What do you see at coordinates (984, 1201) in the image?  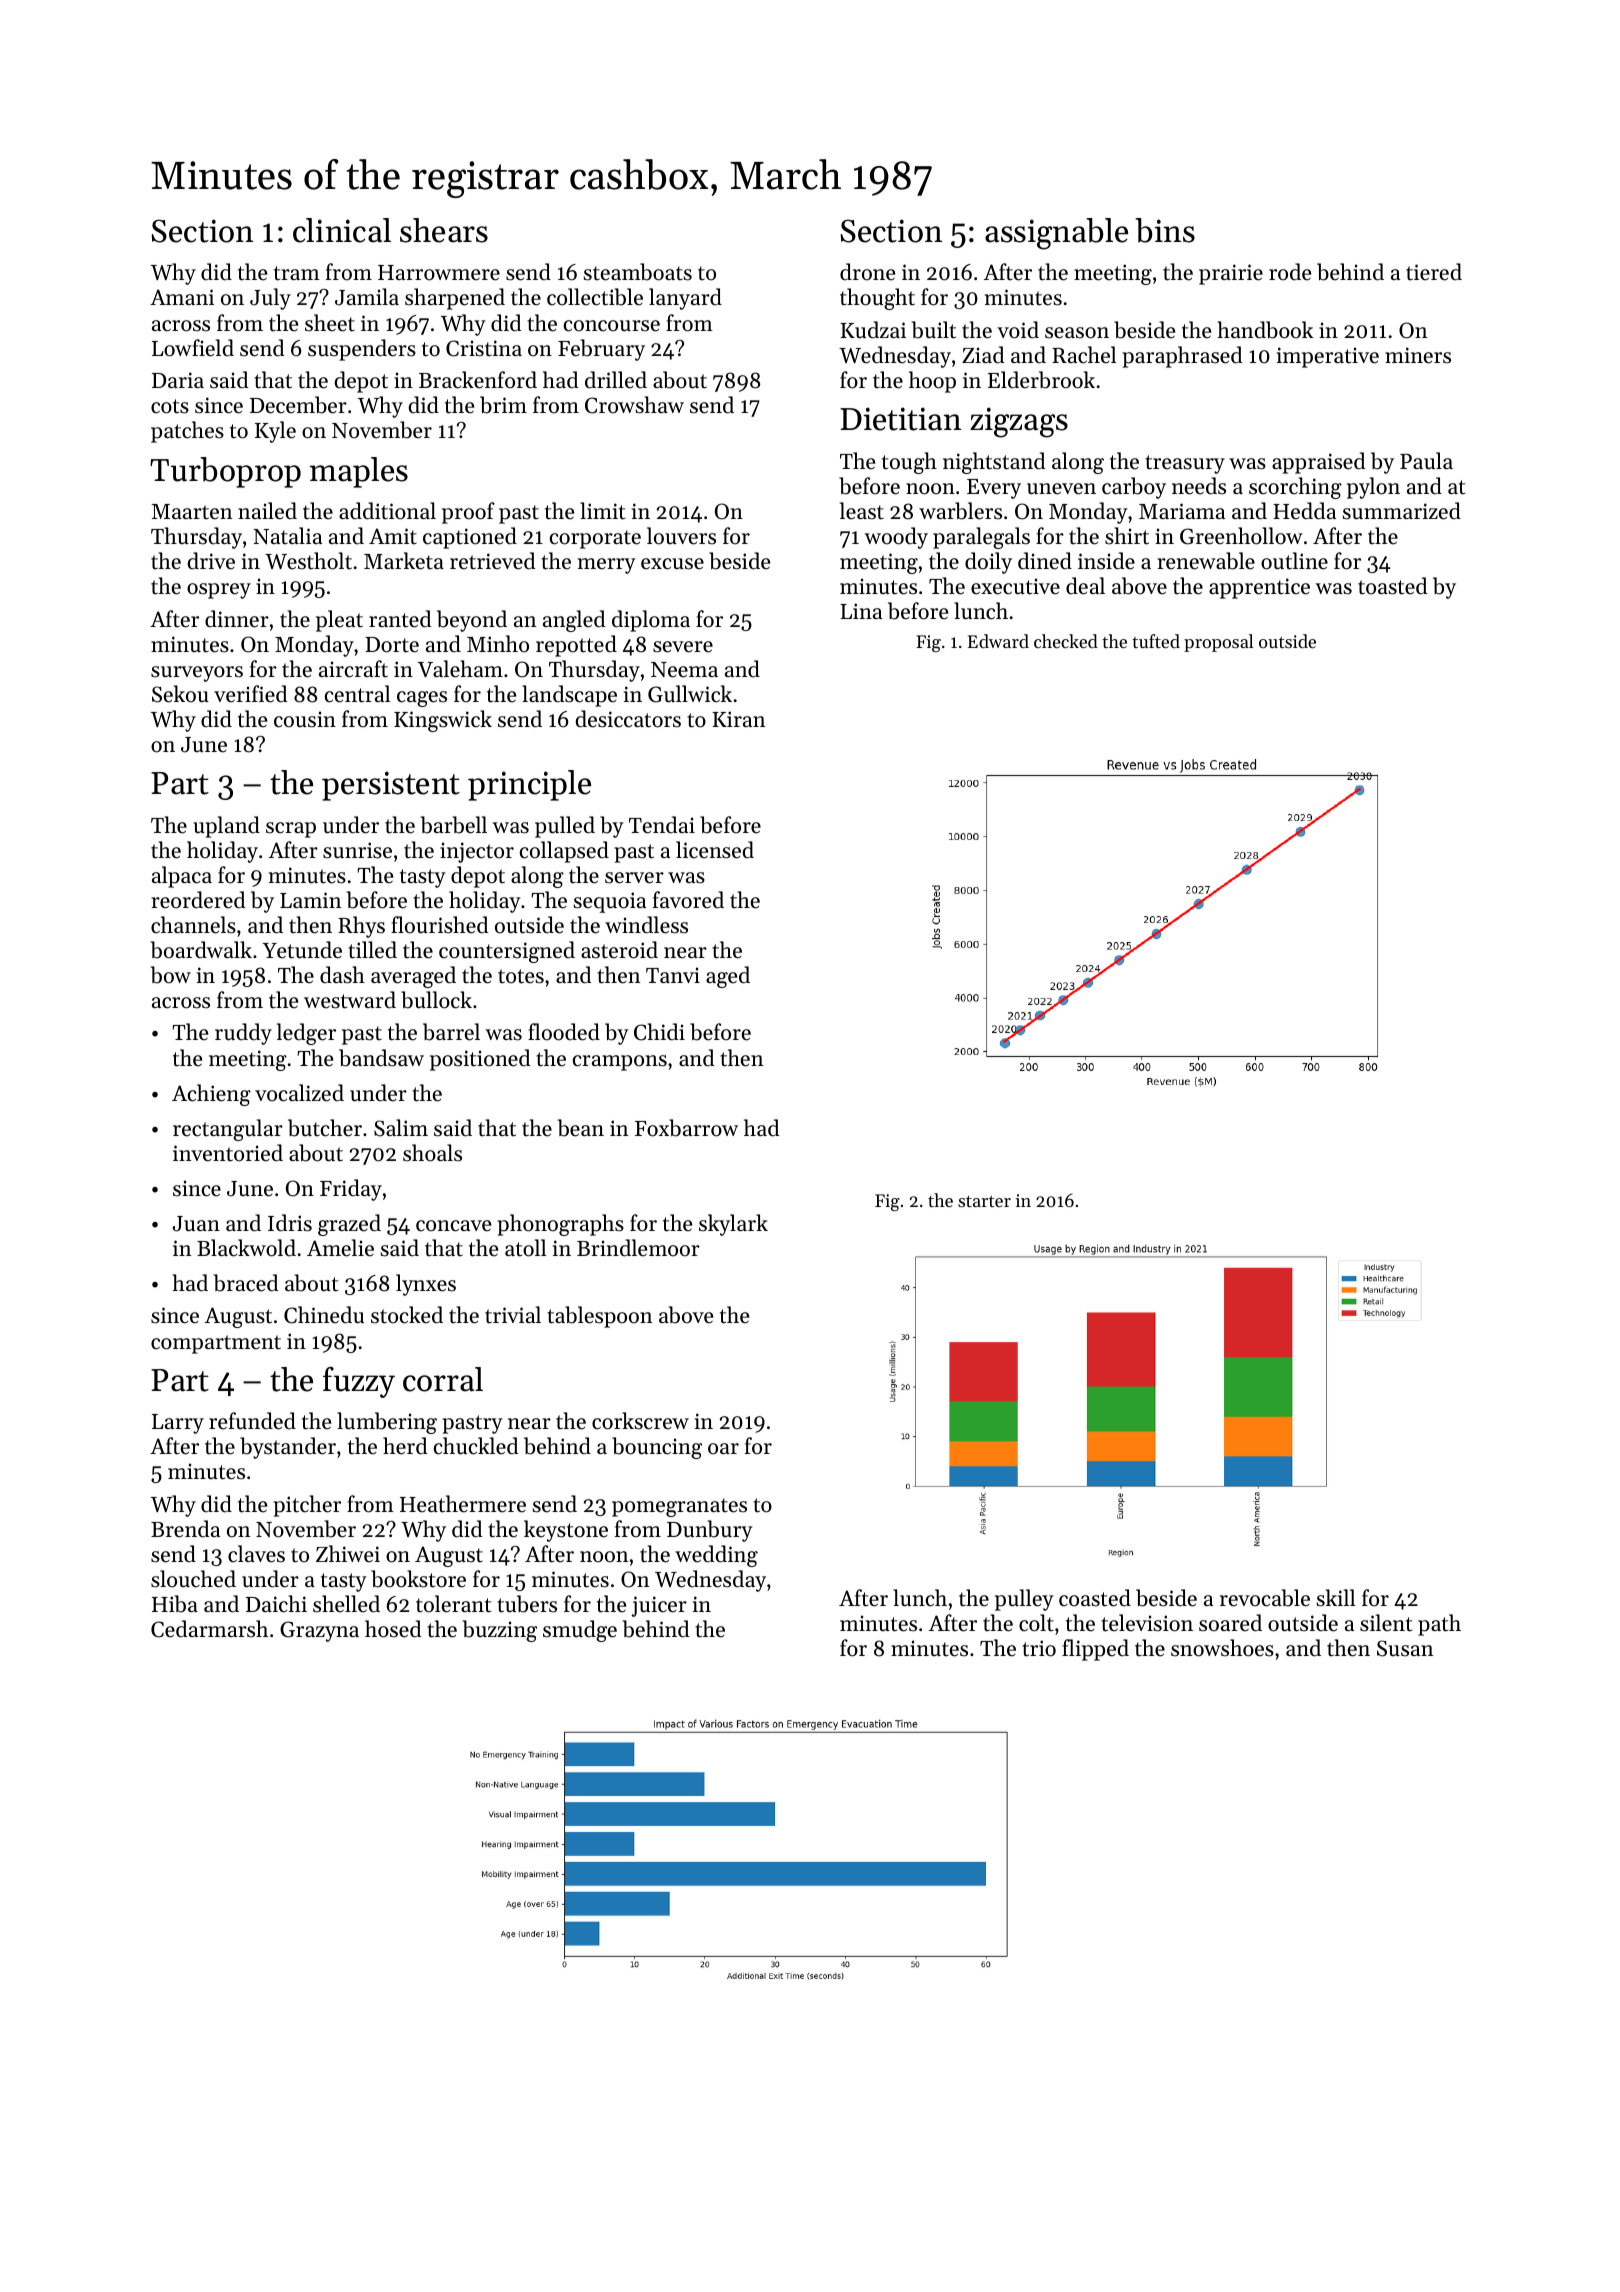 I see `starter` at bounding box center [984, 1201].
